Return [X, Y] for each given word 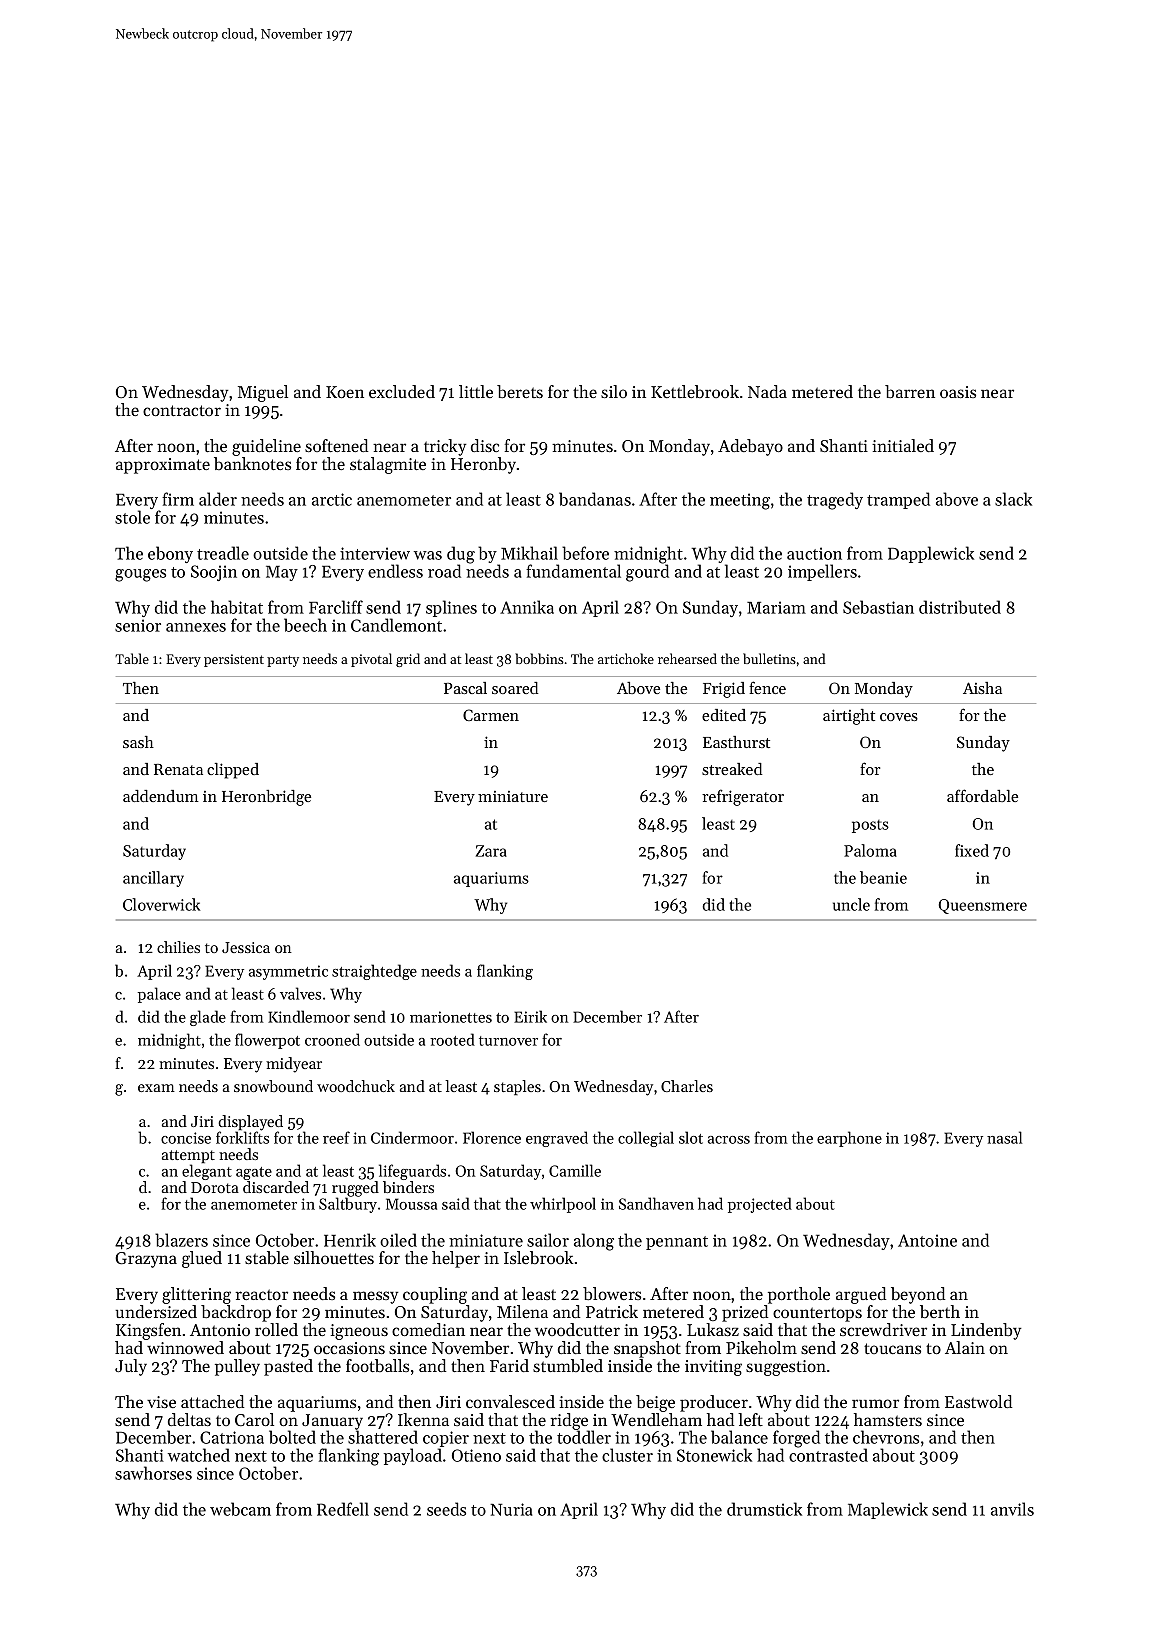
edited [724, 715]
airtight [849, 717]
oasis [958, 392]
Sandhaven [656, 1203]
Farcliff [336, 607]
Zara [491, 851]
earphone [849, 1139]
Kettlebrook [695, 391]
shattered [383, 1437]
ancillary [153, 879]
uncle [851, 904]
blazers [181, 1240]
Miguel [263, 393]
